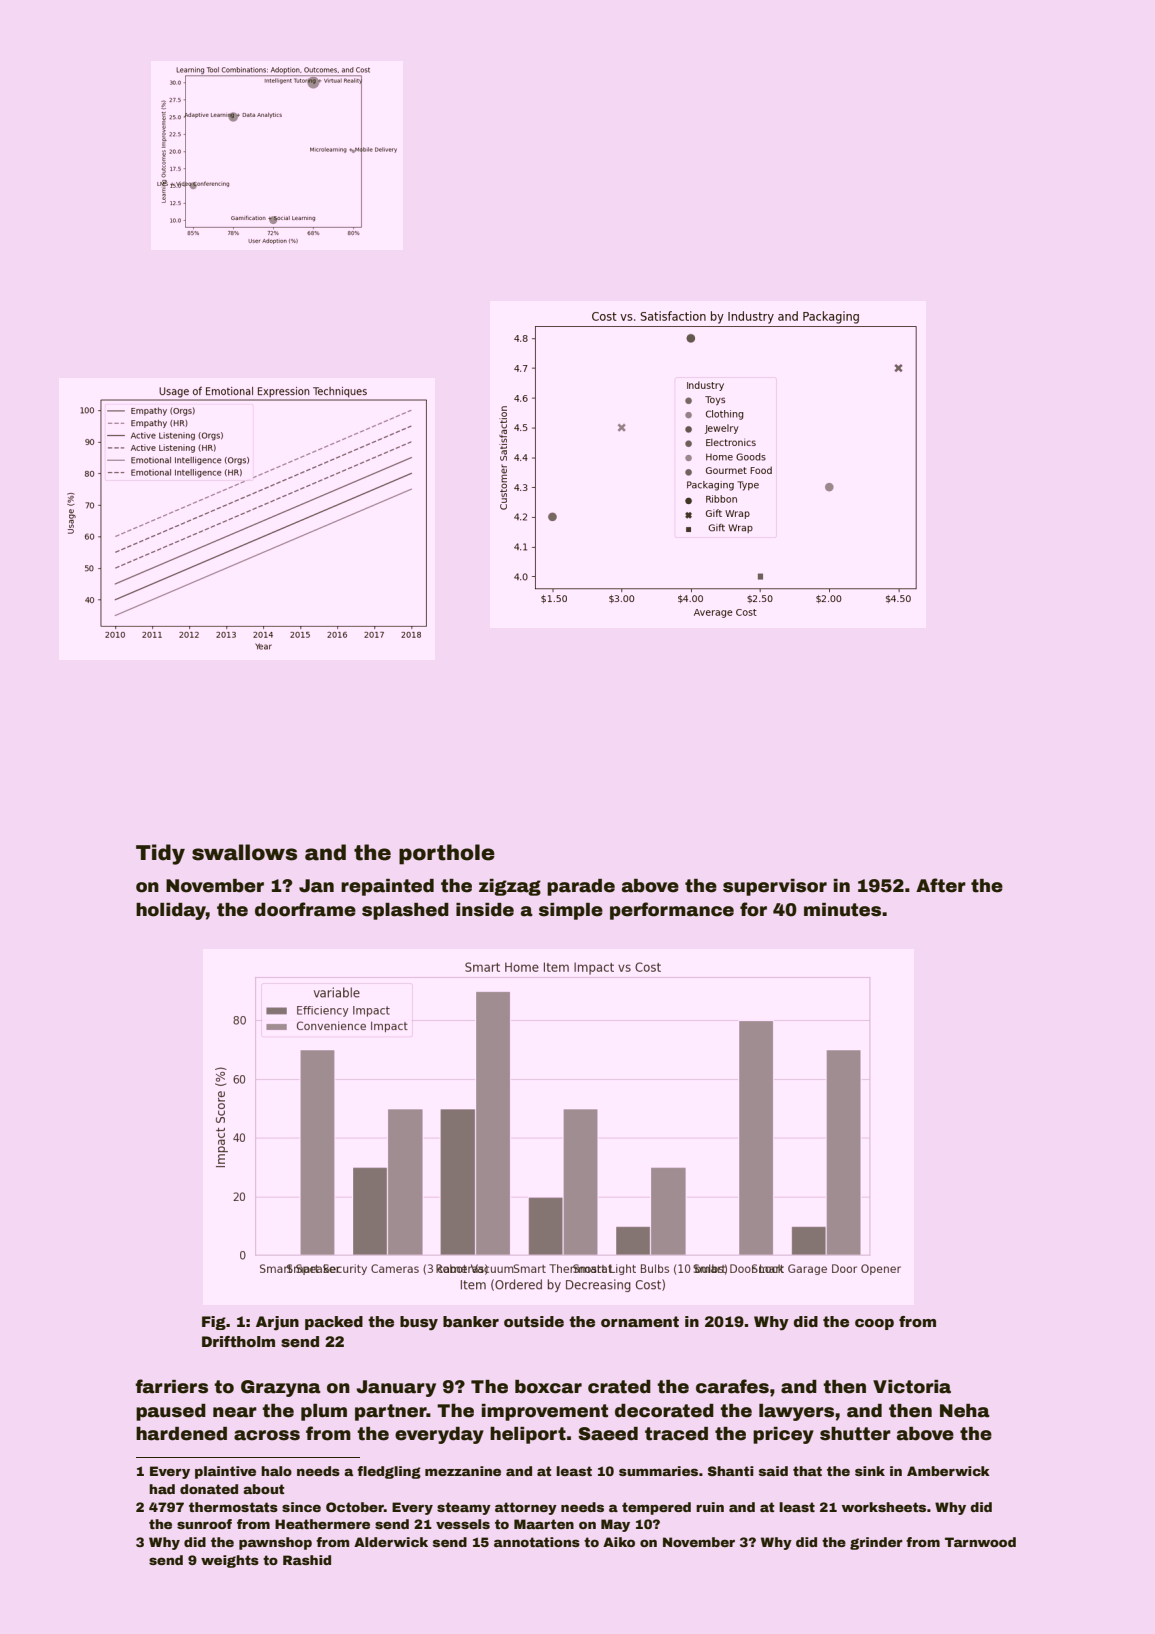 Image resolution: width=1155 pixels, height=1634 pixels. Describe the element at coordinates (419, 1323) in the image. I see `busy` at that location.
